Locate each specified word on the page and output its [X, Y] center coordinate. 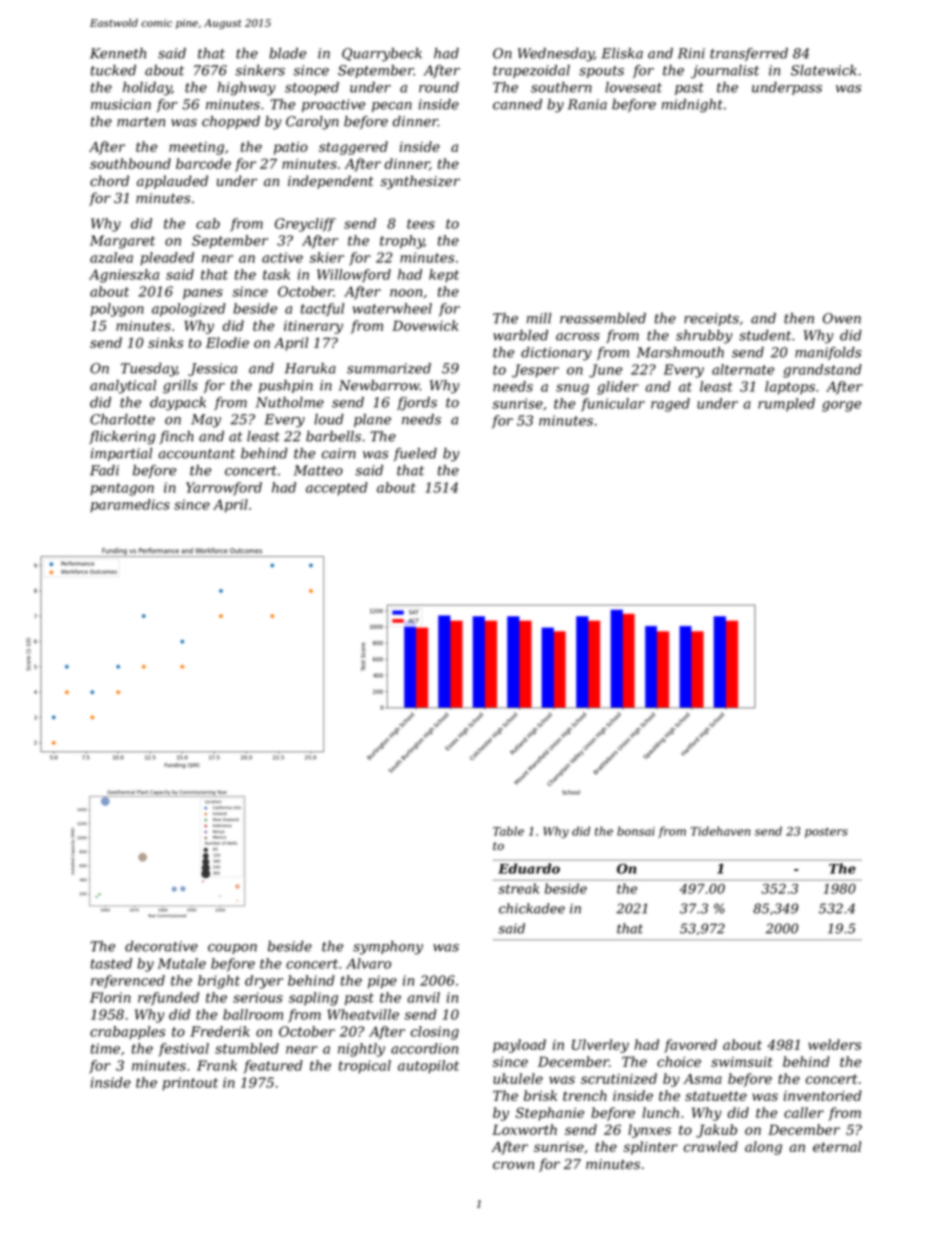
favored [690, 1046]
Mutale [182, 963]
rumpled [786, 404]
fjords [417, 404]
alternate [743, 369]
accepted [337, 489]
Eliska [622, 53]
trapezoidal [531, 71]
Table [508, 831]
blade [287, 53]
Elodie [227, 342]
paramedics [130, 506]
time [105, 1048]
